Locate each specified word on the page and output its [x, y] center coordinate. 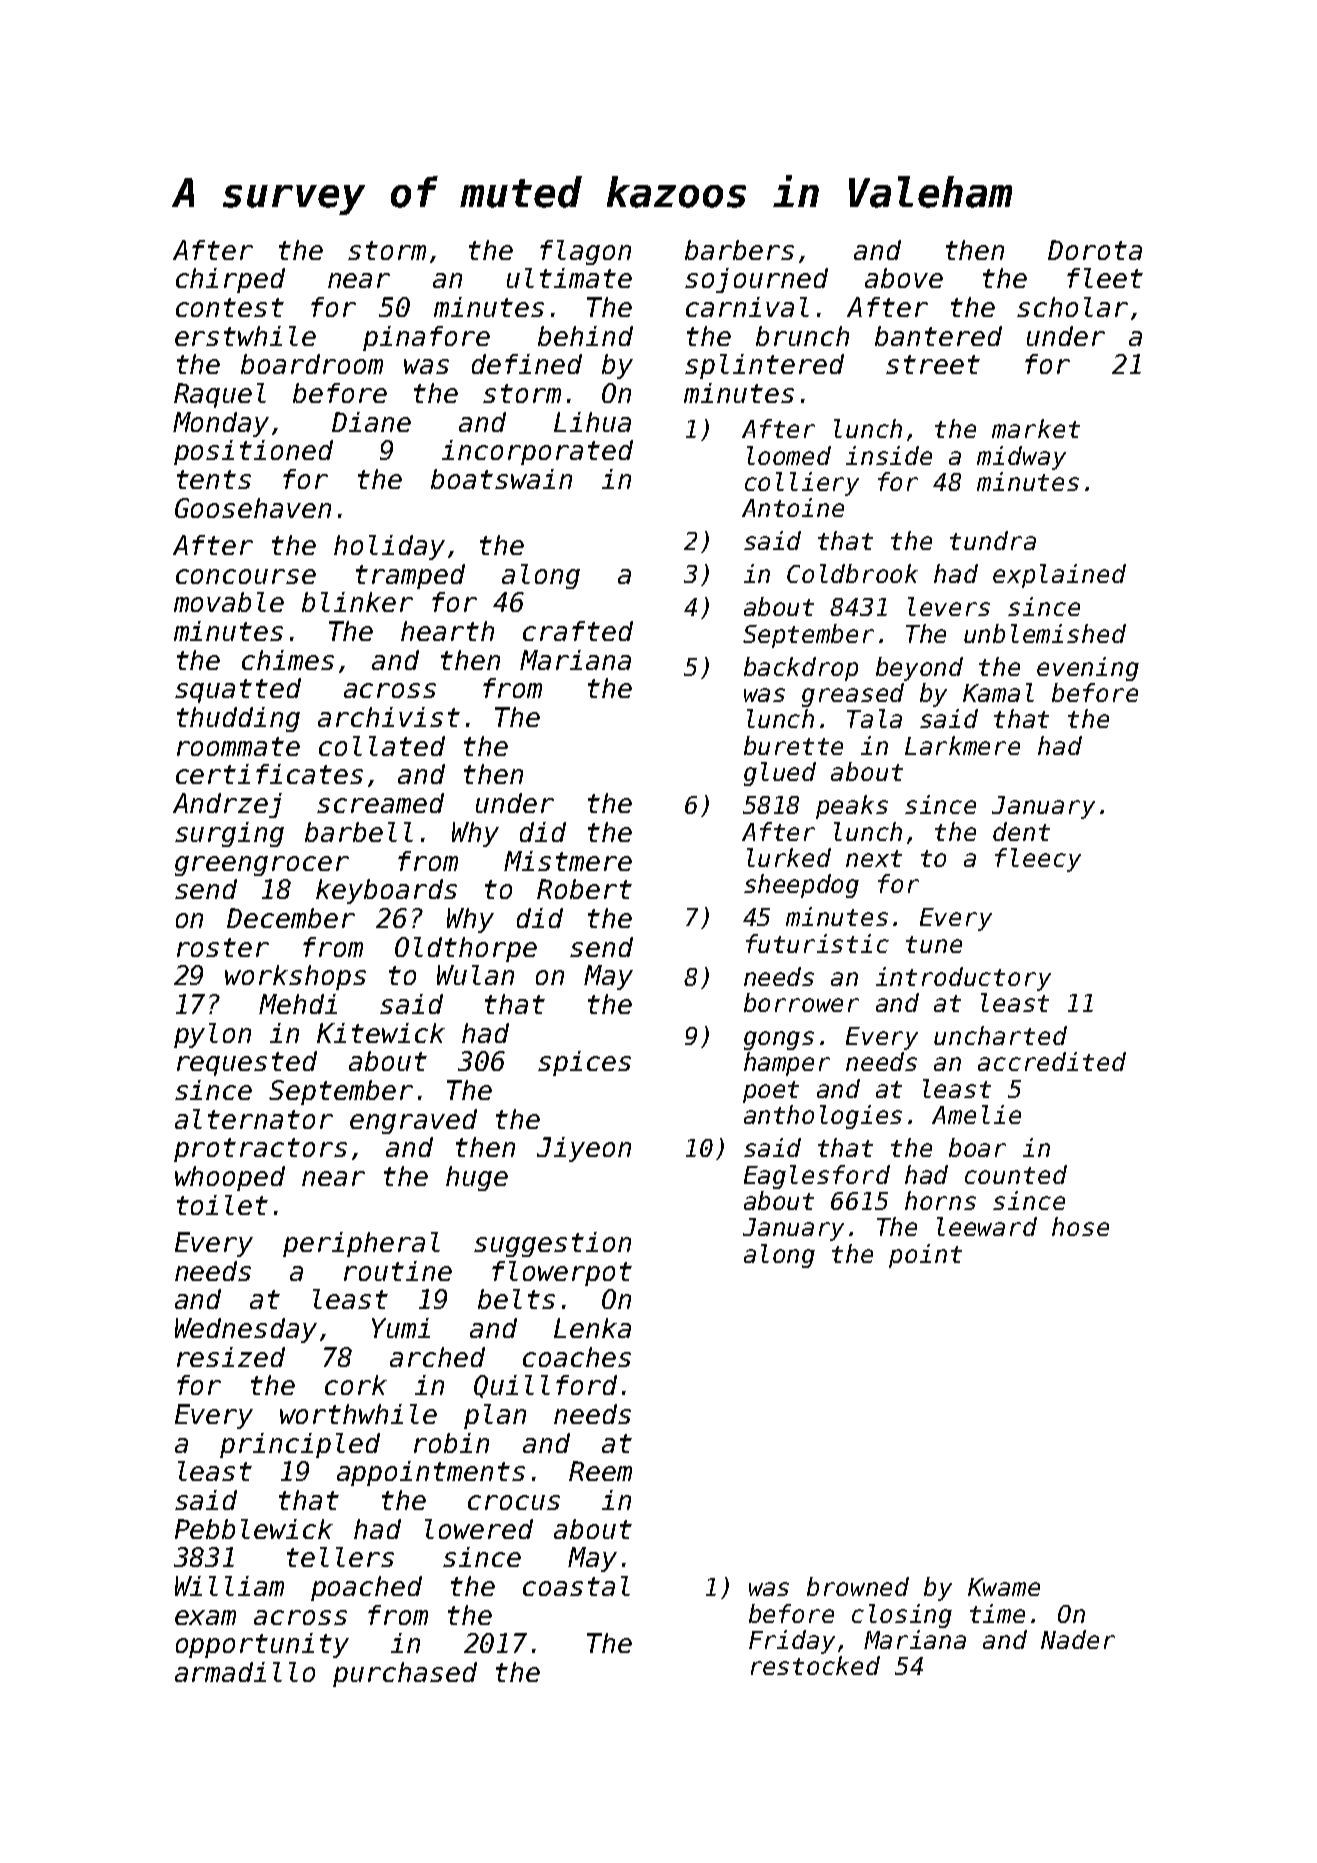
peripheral [361, 1244]
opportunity [262, 1645]
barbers [739, 250]
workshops [295, 977]
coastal [576, 1586]
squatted [238, 690]
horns [940, 1200]
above [904, 278]
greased [853, 695]
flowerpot [562, 1273]
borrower [801, 1002]
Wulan [475, 975]
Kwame [1004, 1587]
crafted [578, 631]
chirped [230, 280]
